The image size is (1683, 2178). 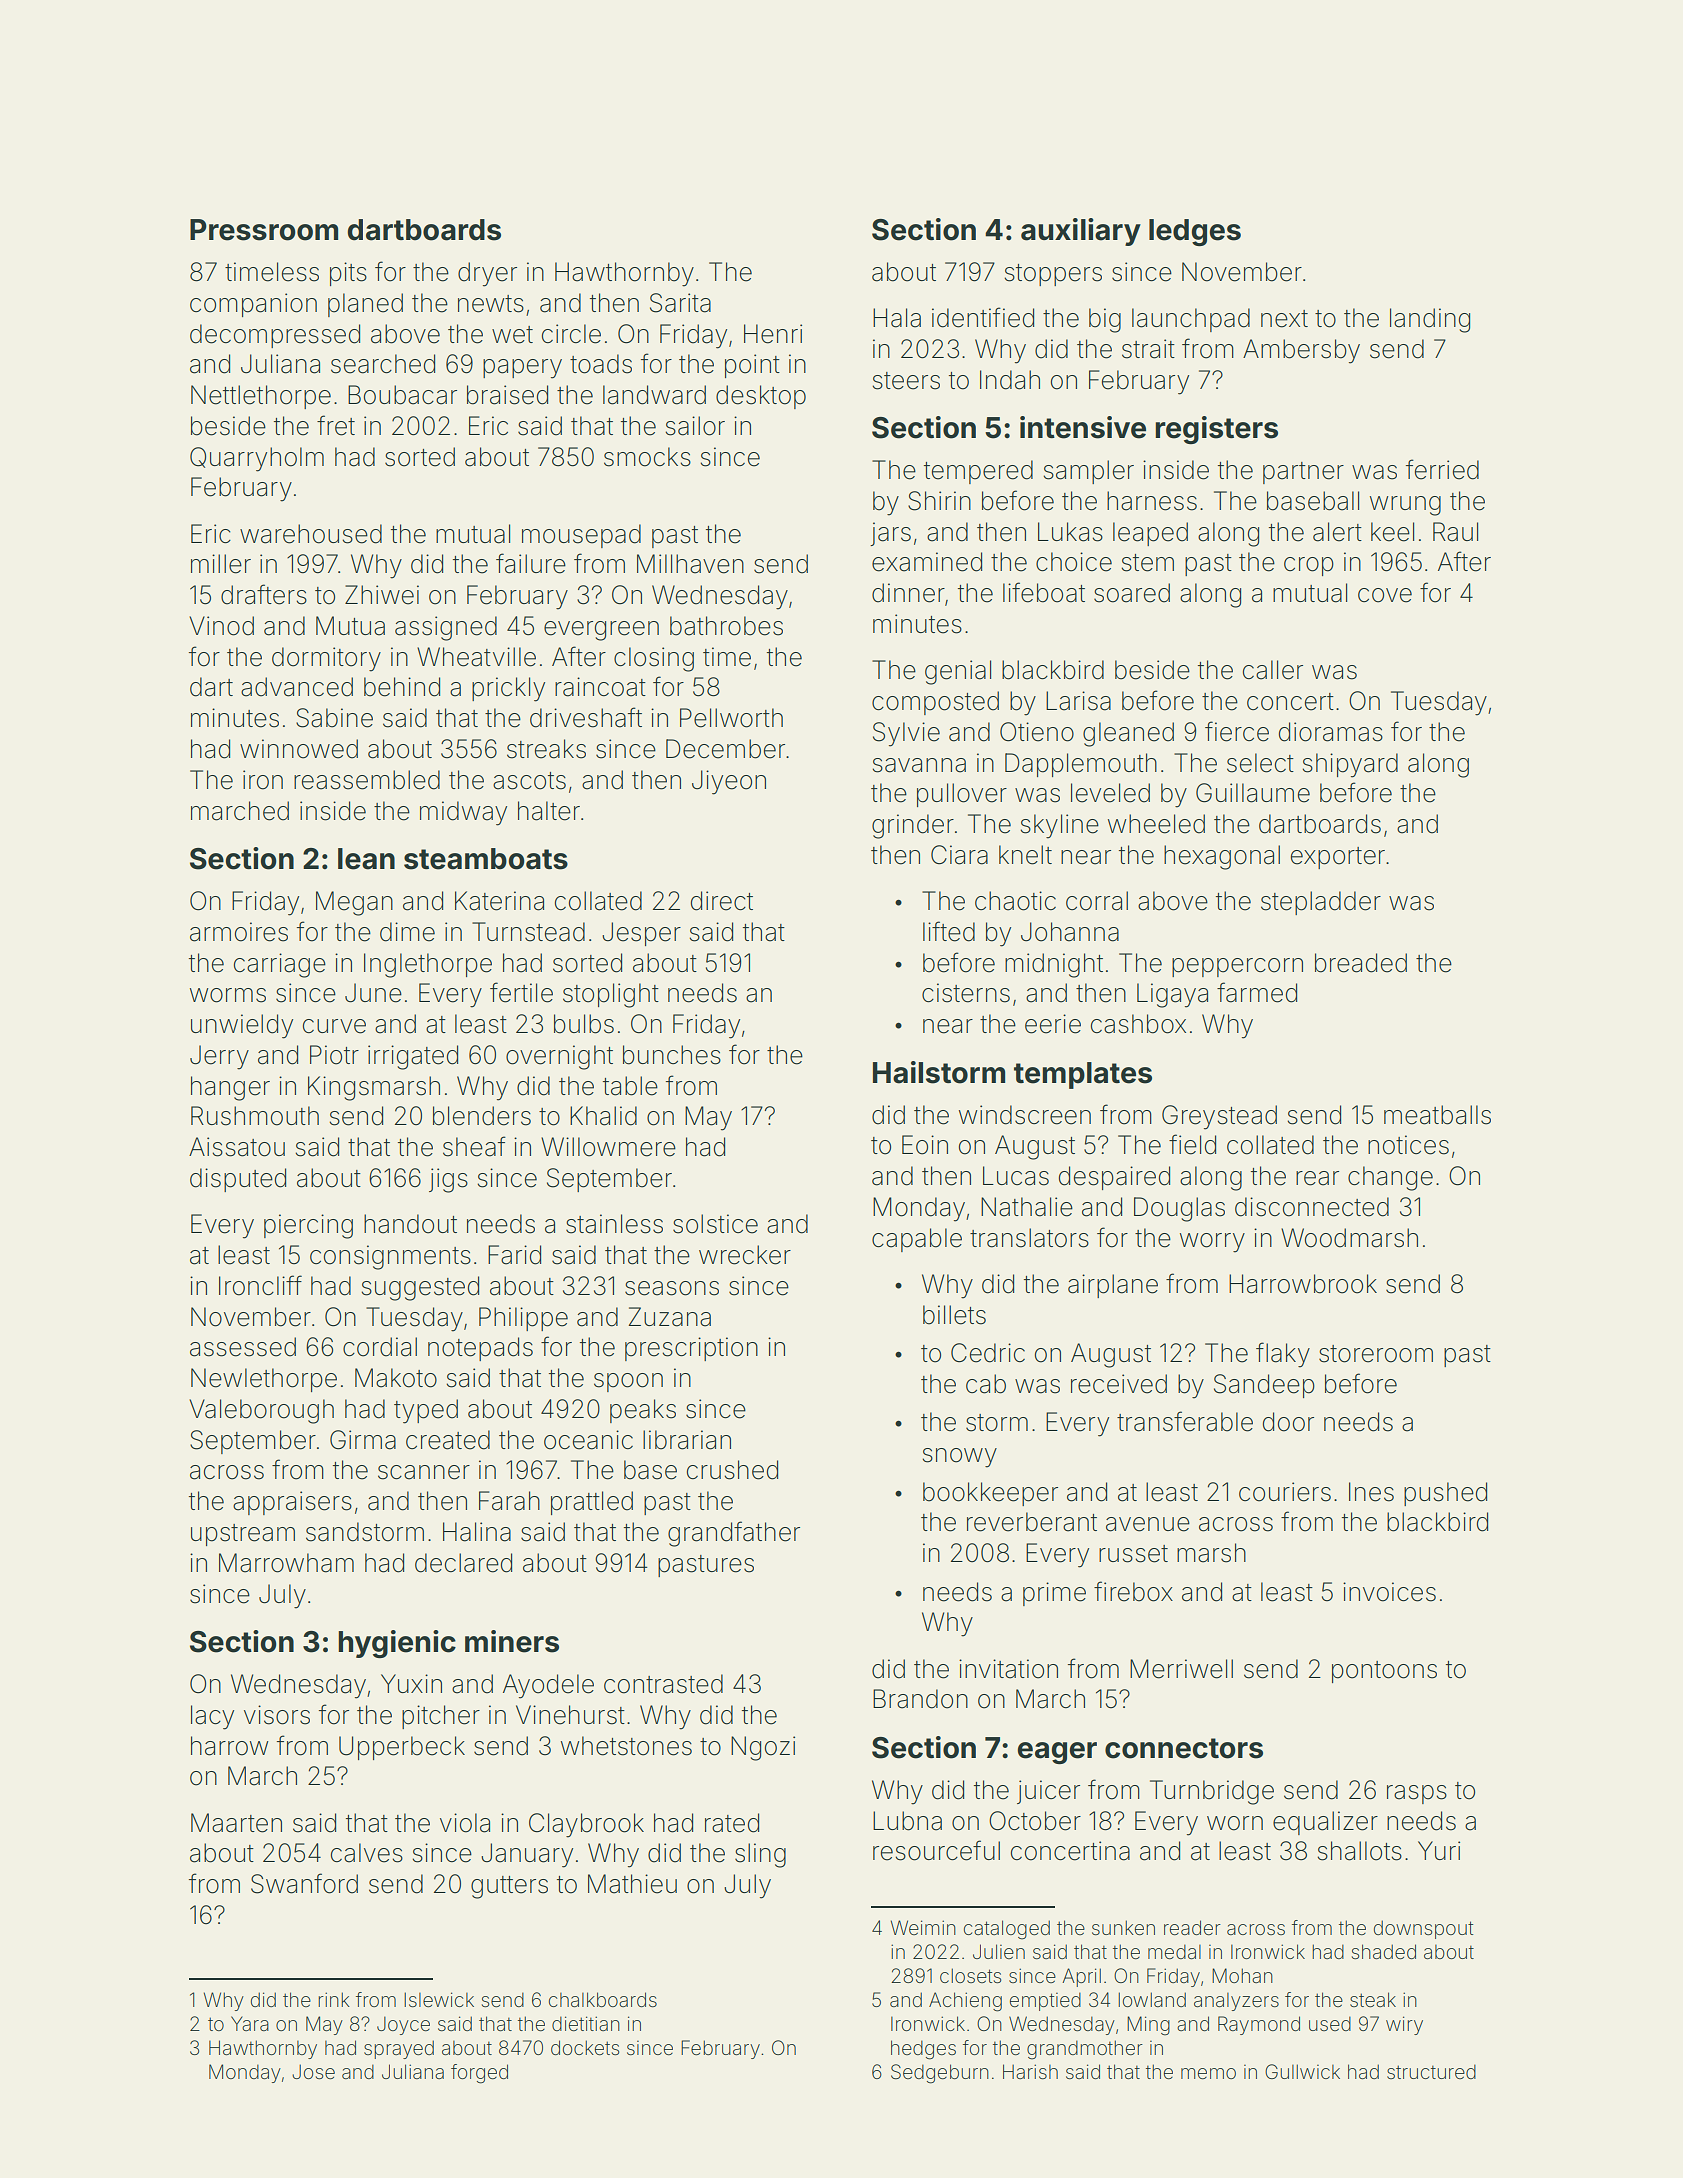 I want to click on Sedgeburn, so click(x=940, y=2074).
